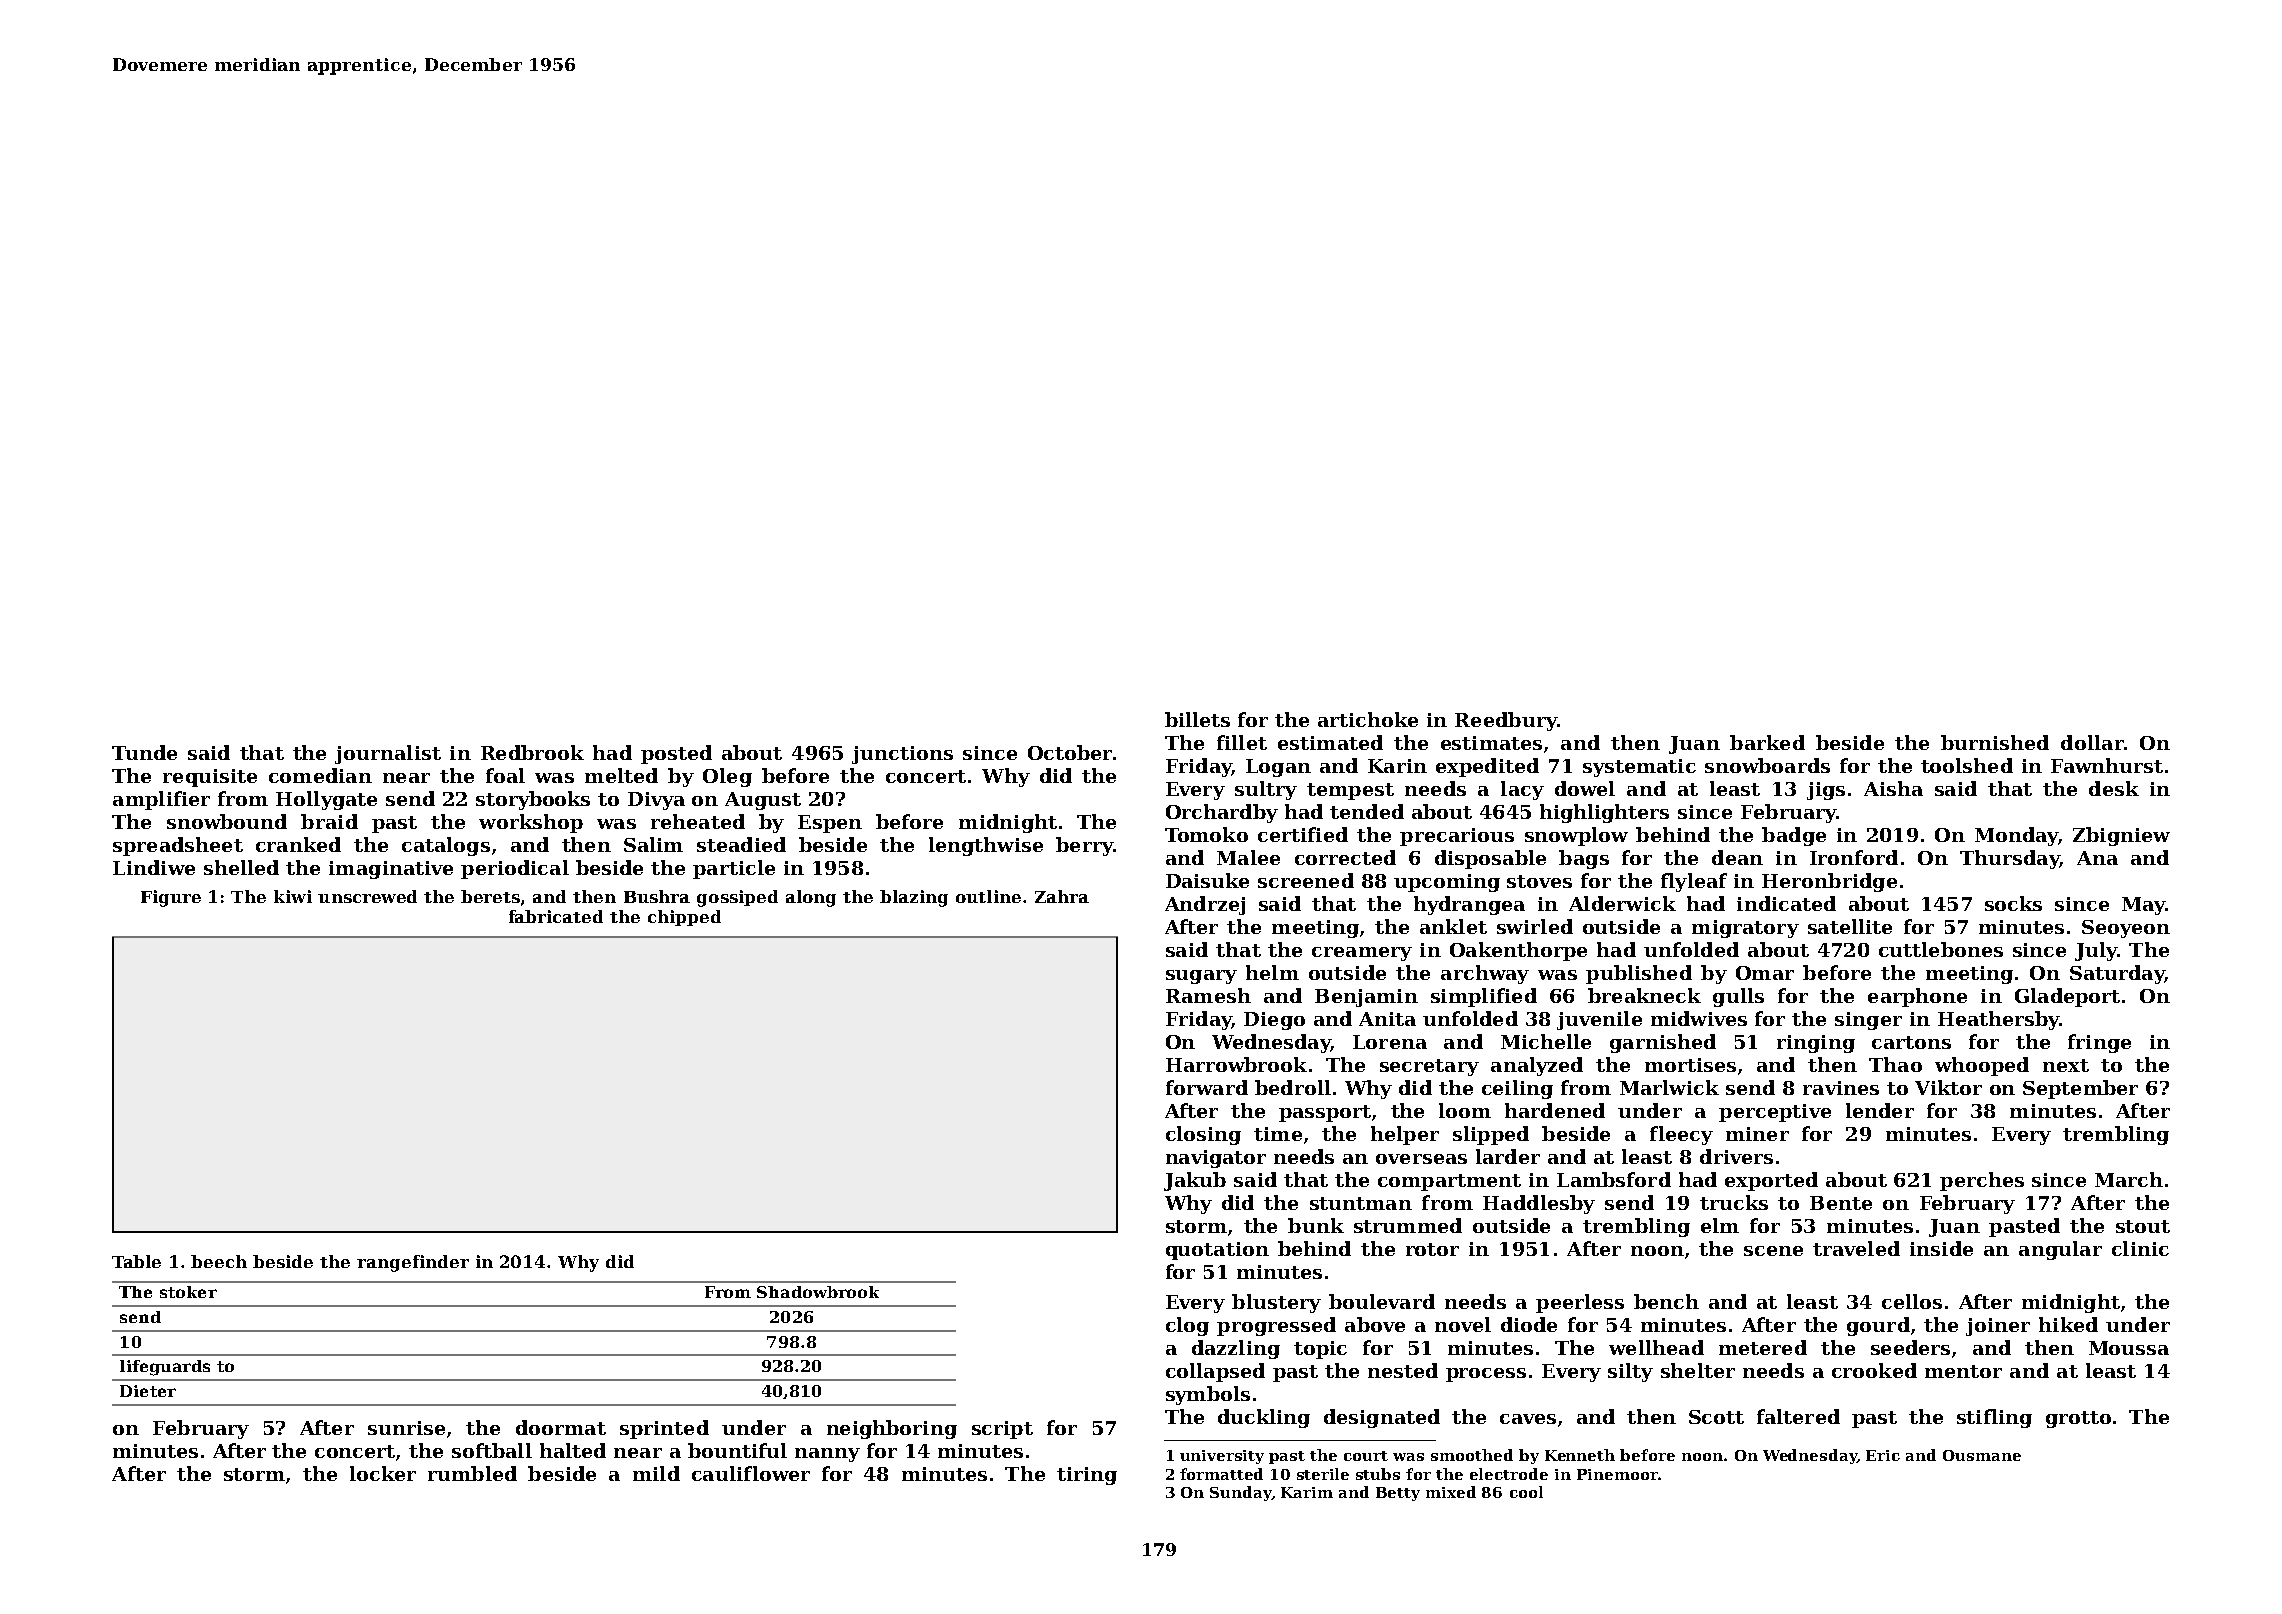  What do you see at coordinates (1429, 1067) in the page?
I see `secretary` at bounding box center [1429, 1067].
